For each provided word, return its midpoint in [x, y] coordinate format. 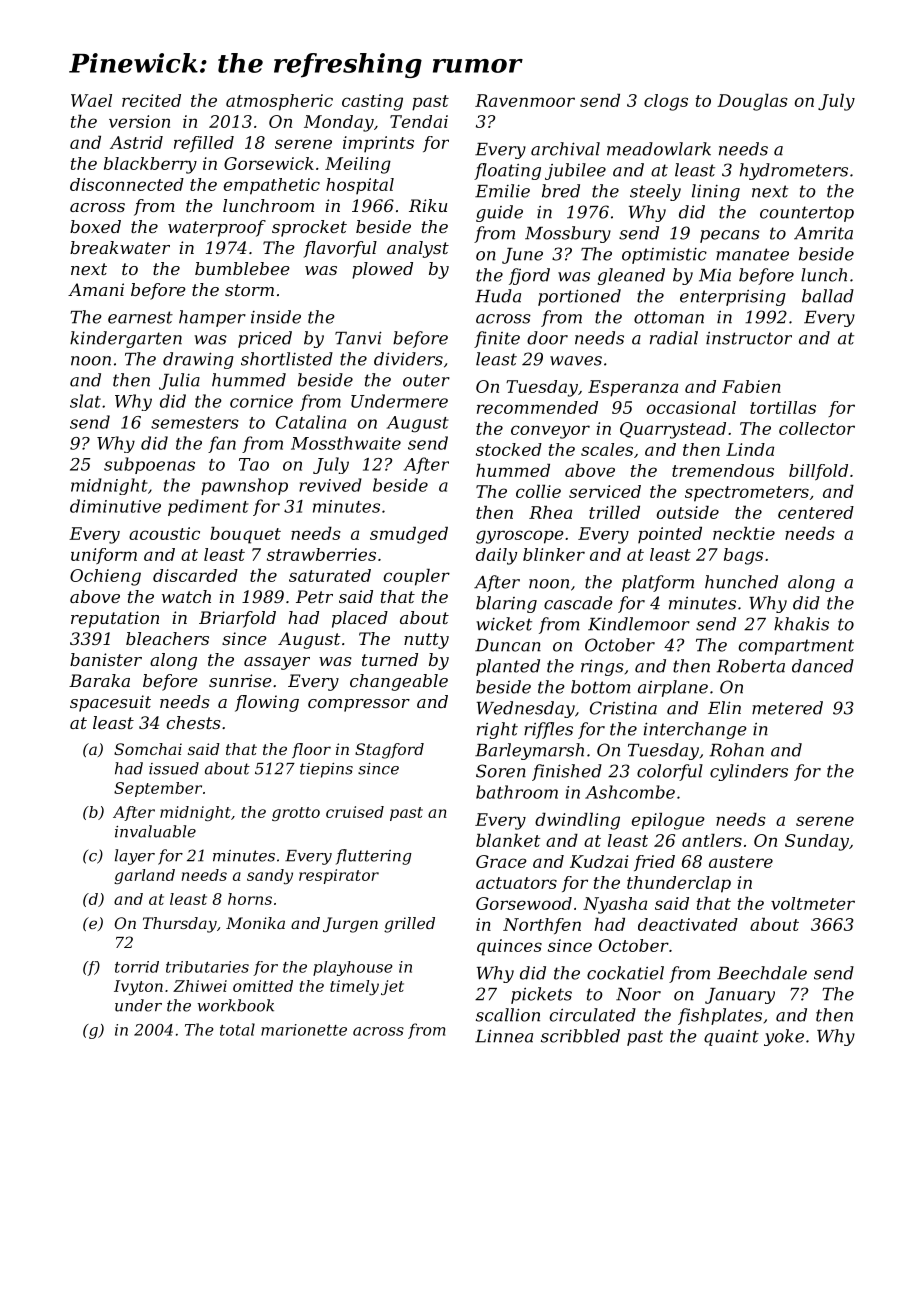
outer [426, 380]
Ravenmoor [525, 100]
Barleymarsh [529, 751]
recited [151, 100]
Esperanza [633, 388]
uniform [104, 556]
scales [607, 449]
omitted [263, 986]
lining [716, 192]
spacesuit [110, 703]
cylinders [749, 772]
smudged [409, 535]
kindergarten [126, 339]
